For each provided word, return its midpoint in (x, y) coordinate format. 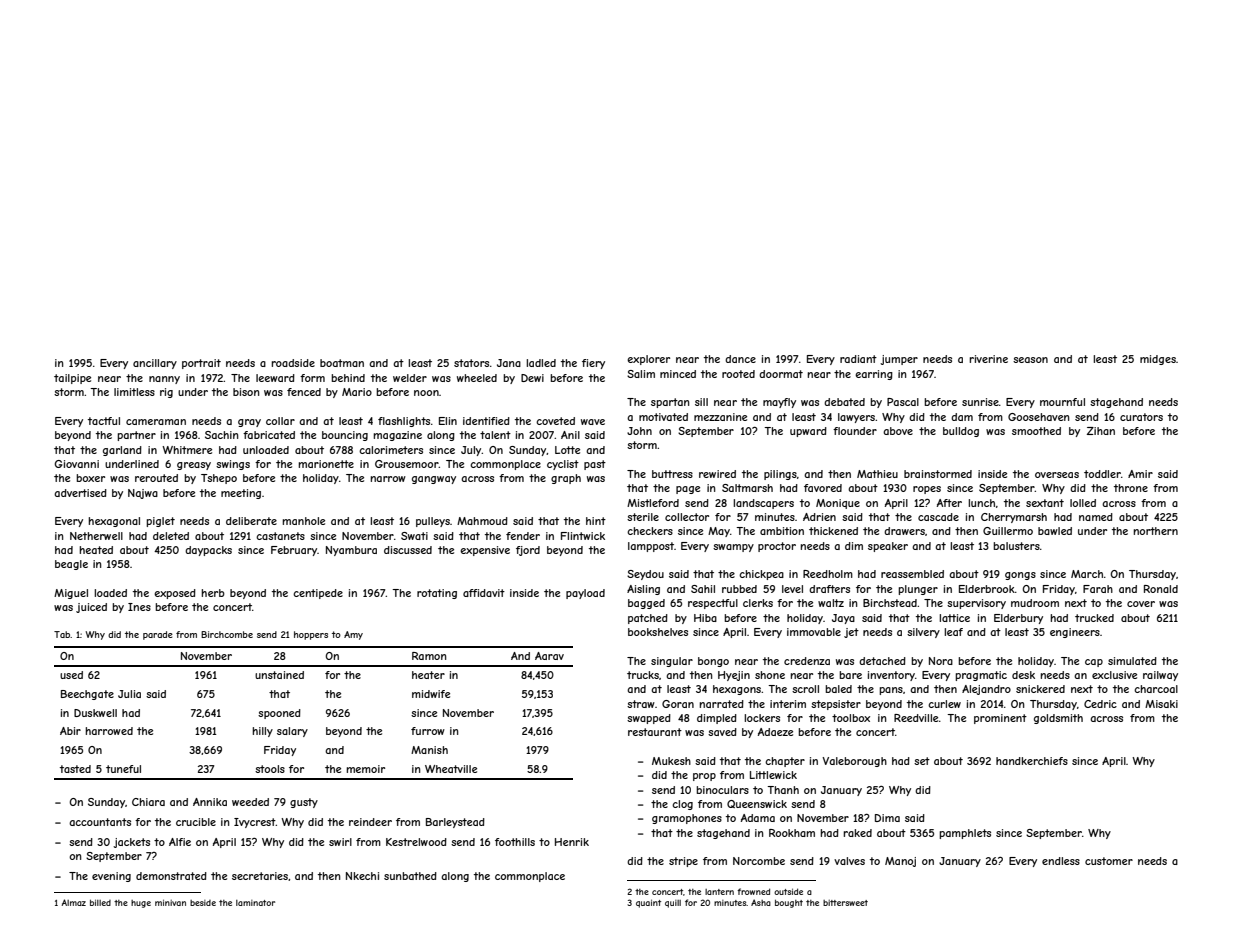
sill (701, 402)
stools (270, 769)
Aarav (549, 656)
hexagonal (114, 522)
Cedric (1100, 704)
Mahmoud (482, 521)
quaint (648, 903)
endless (1061, 861)
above (898, 431)
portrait (201, 364)
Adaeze (775, 732)
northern (1155, 531)
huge (141, 904)
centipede (318, 594)
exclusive (1114, 675)
